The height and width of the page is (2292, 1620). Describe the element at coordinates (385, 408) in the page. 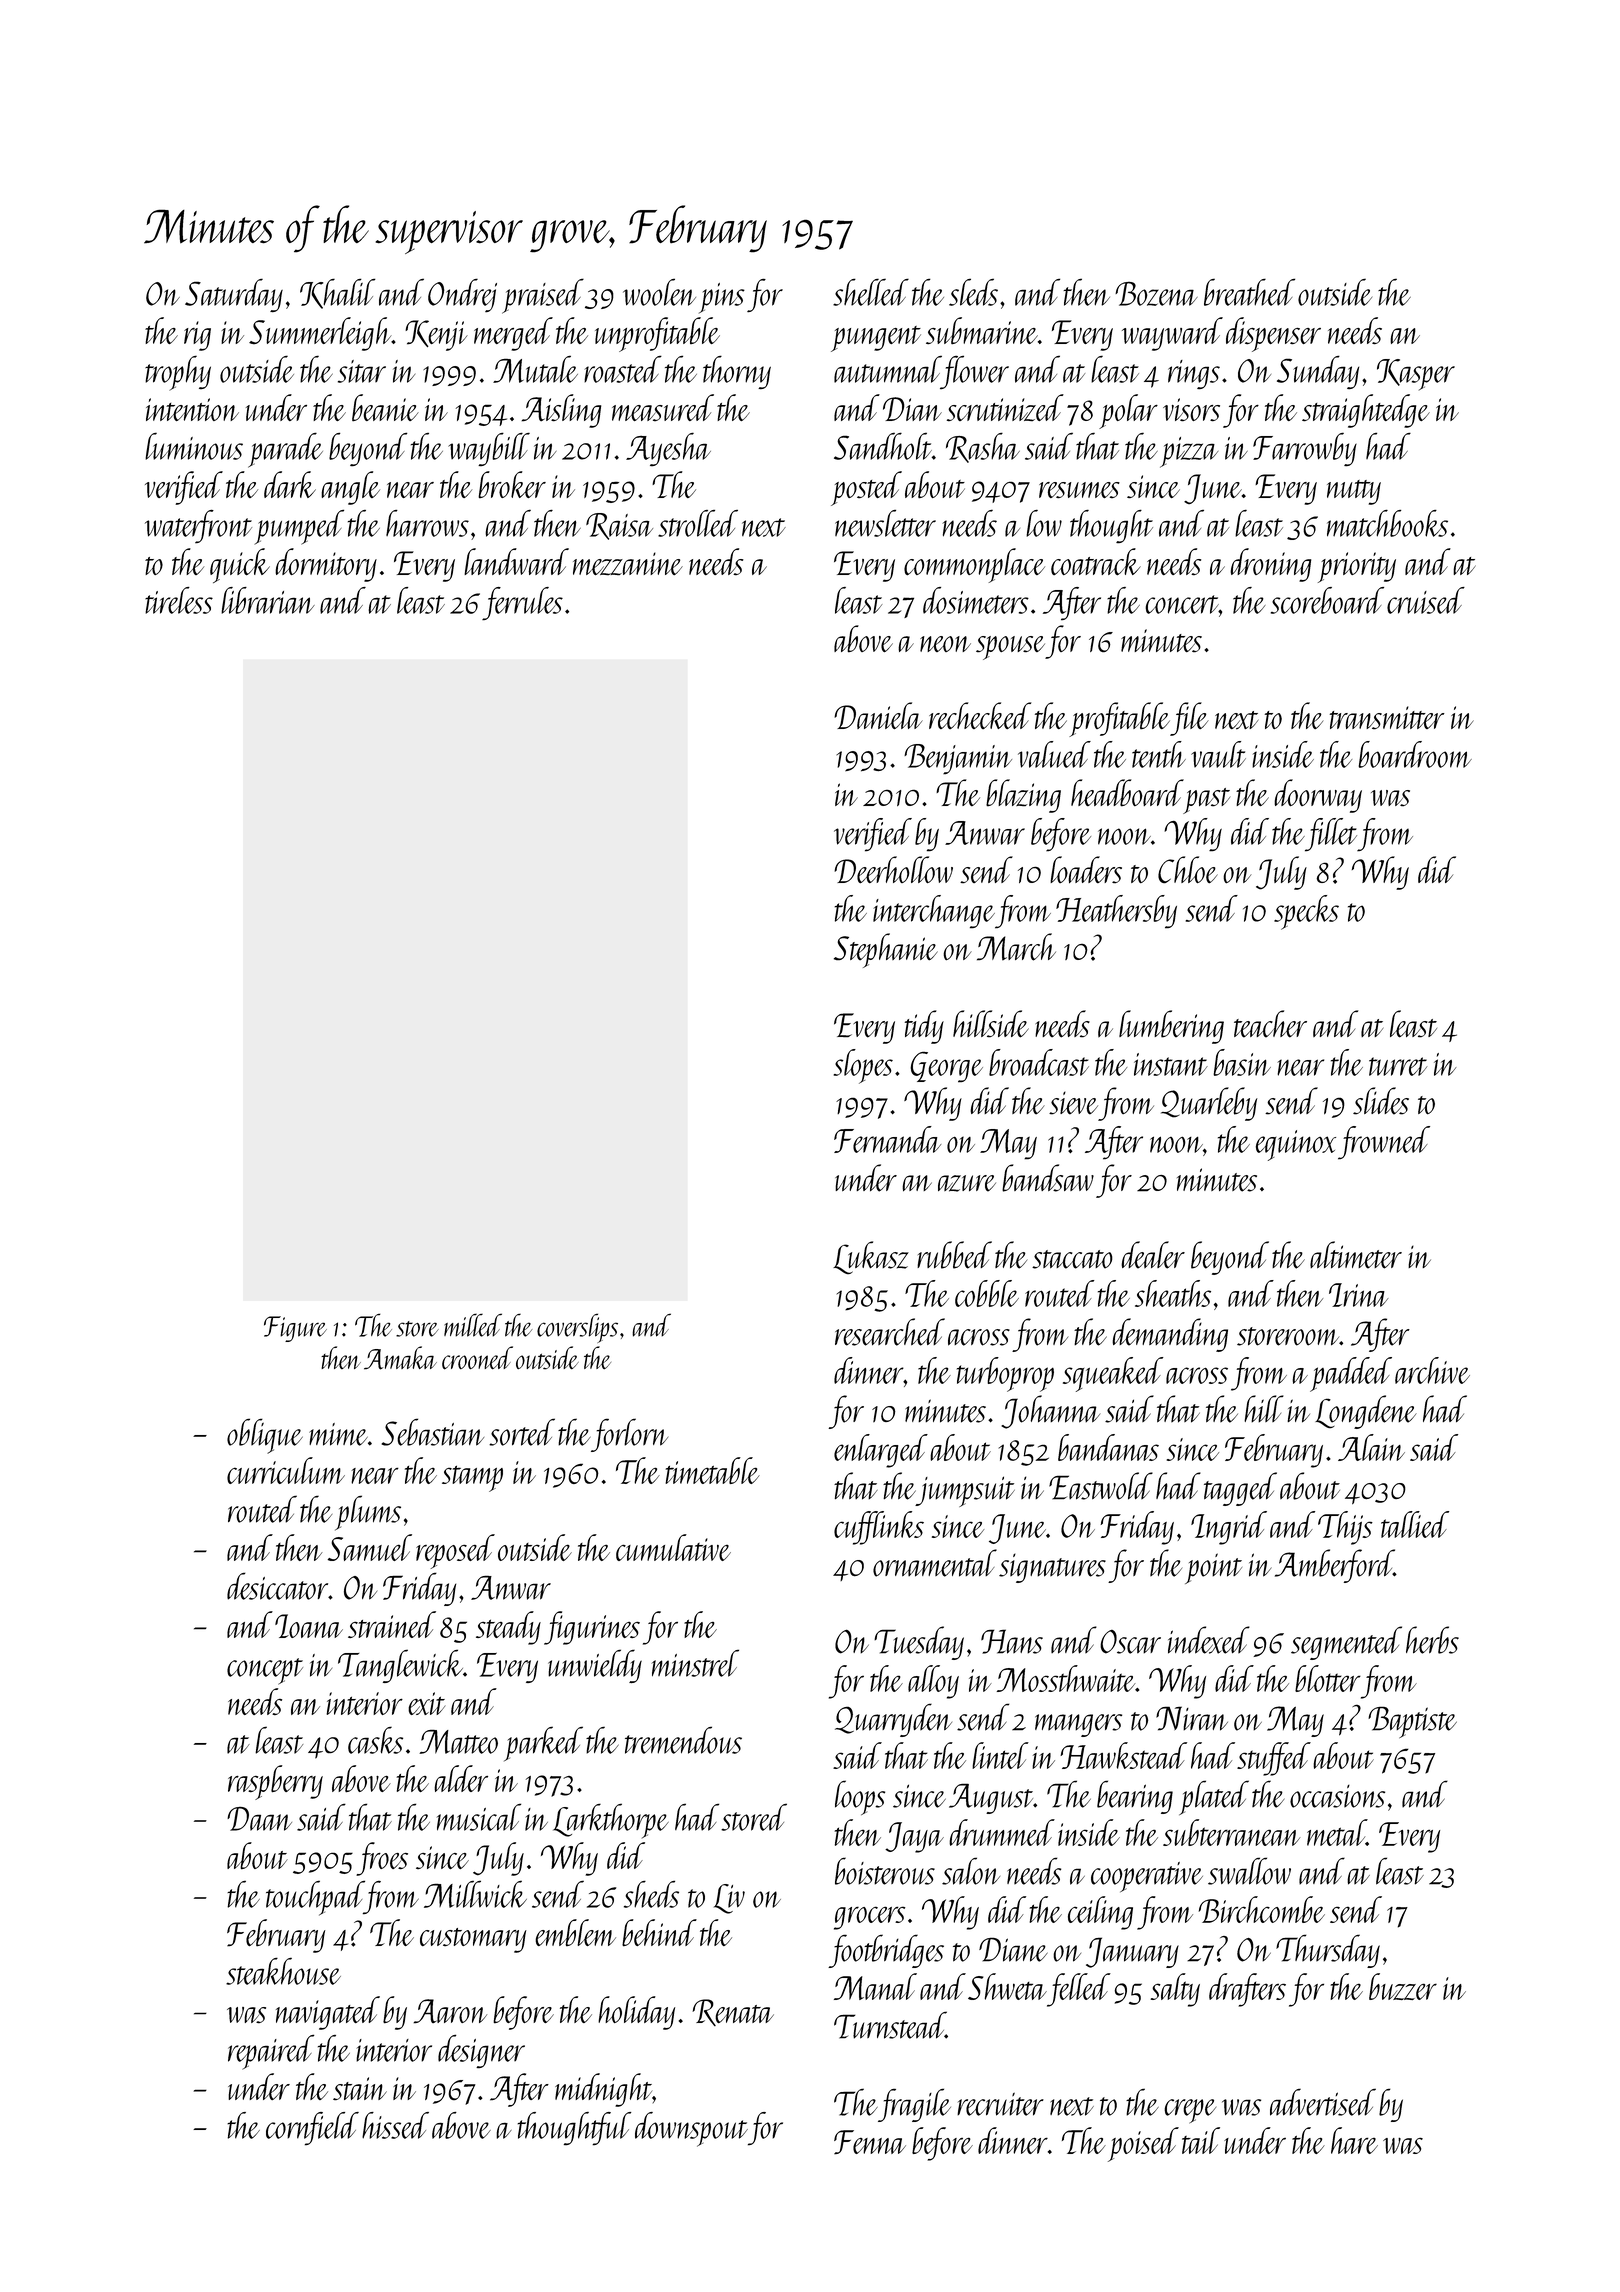

I see `beanie` at that location.
